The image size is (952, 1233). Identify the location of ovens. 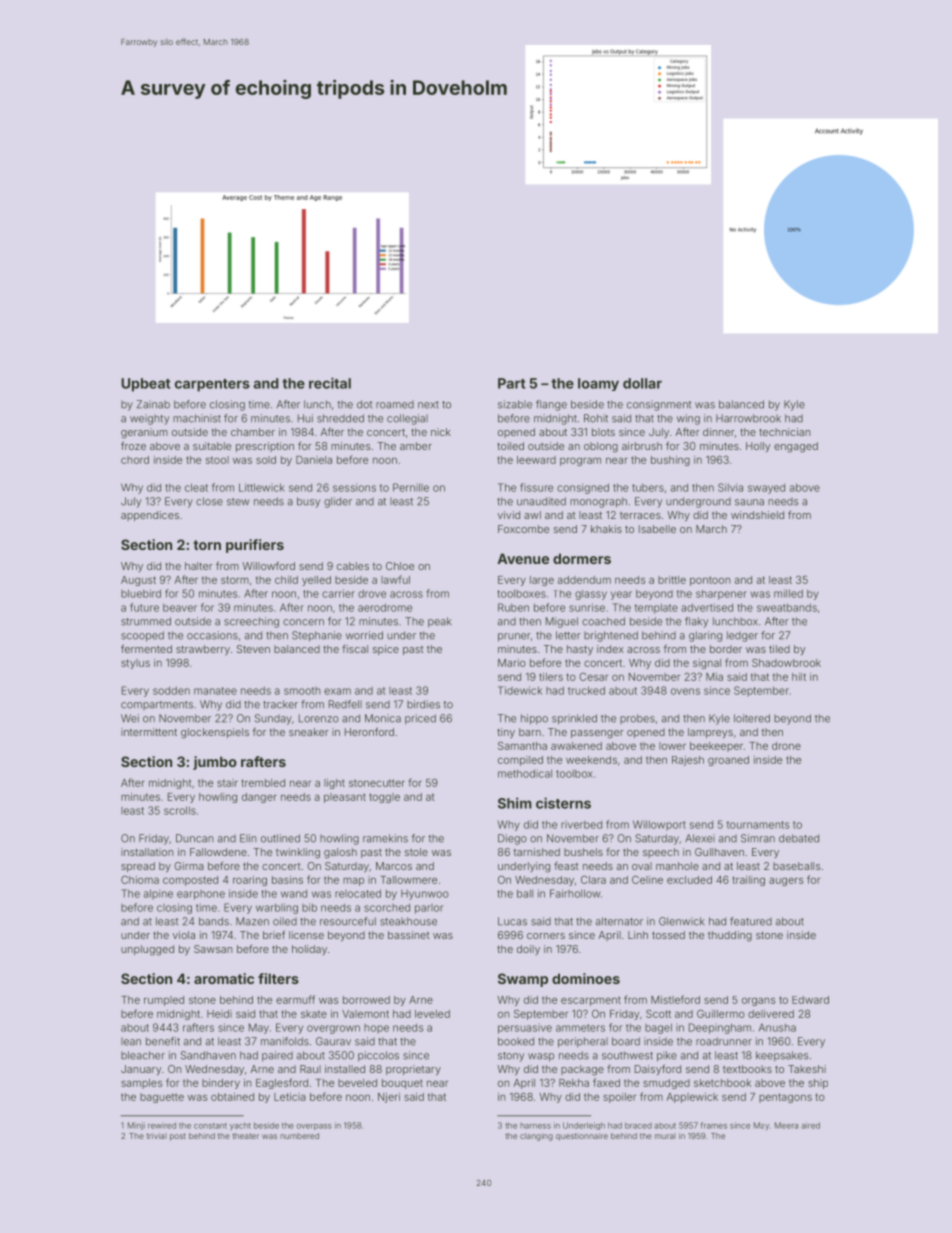
(685, 691).
